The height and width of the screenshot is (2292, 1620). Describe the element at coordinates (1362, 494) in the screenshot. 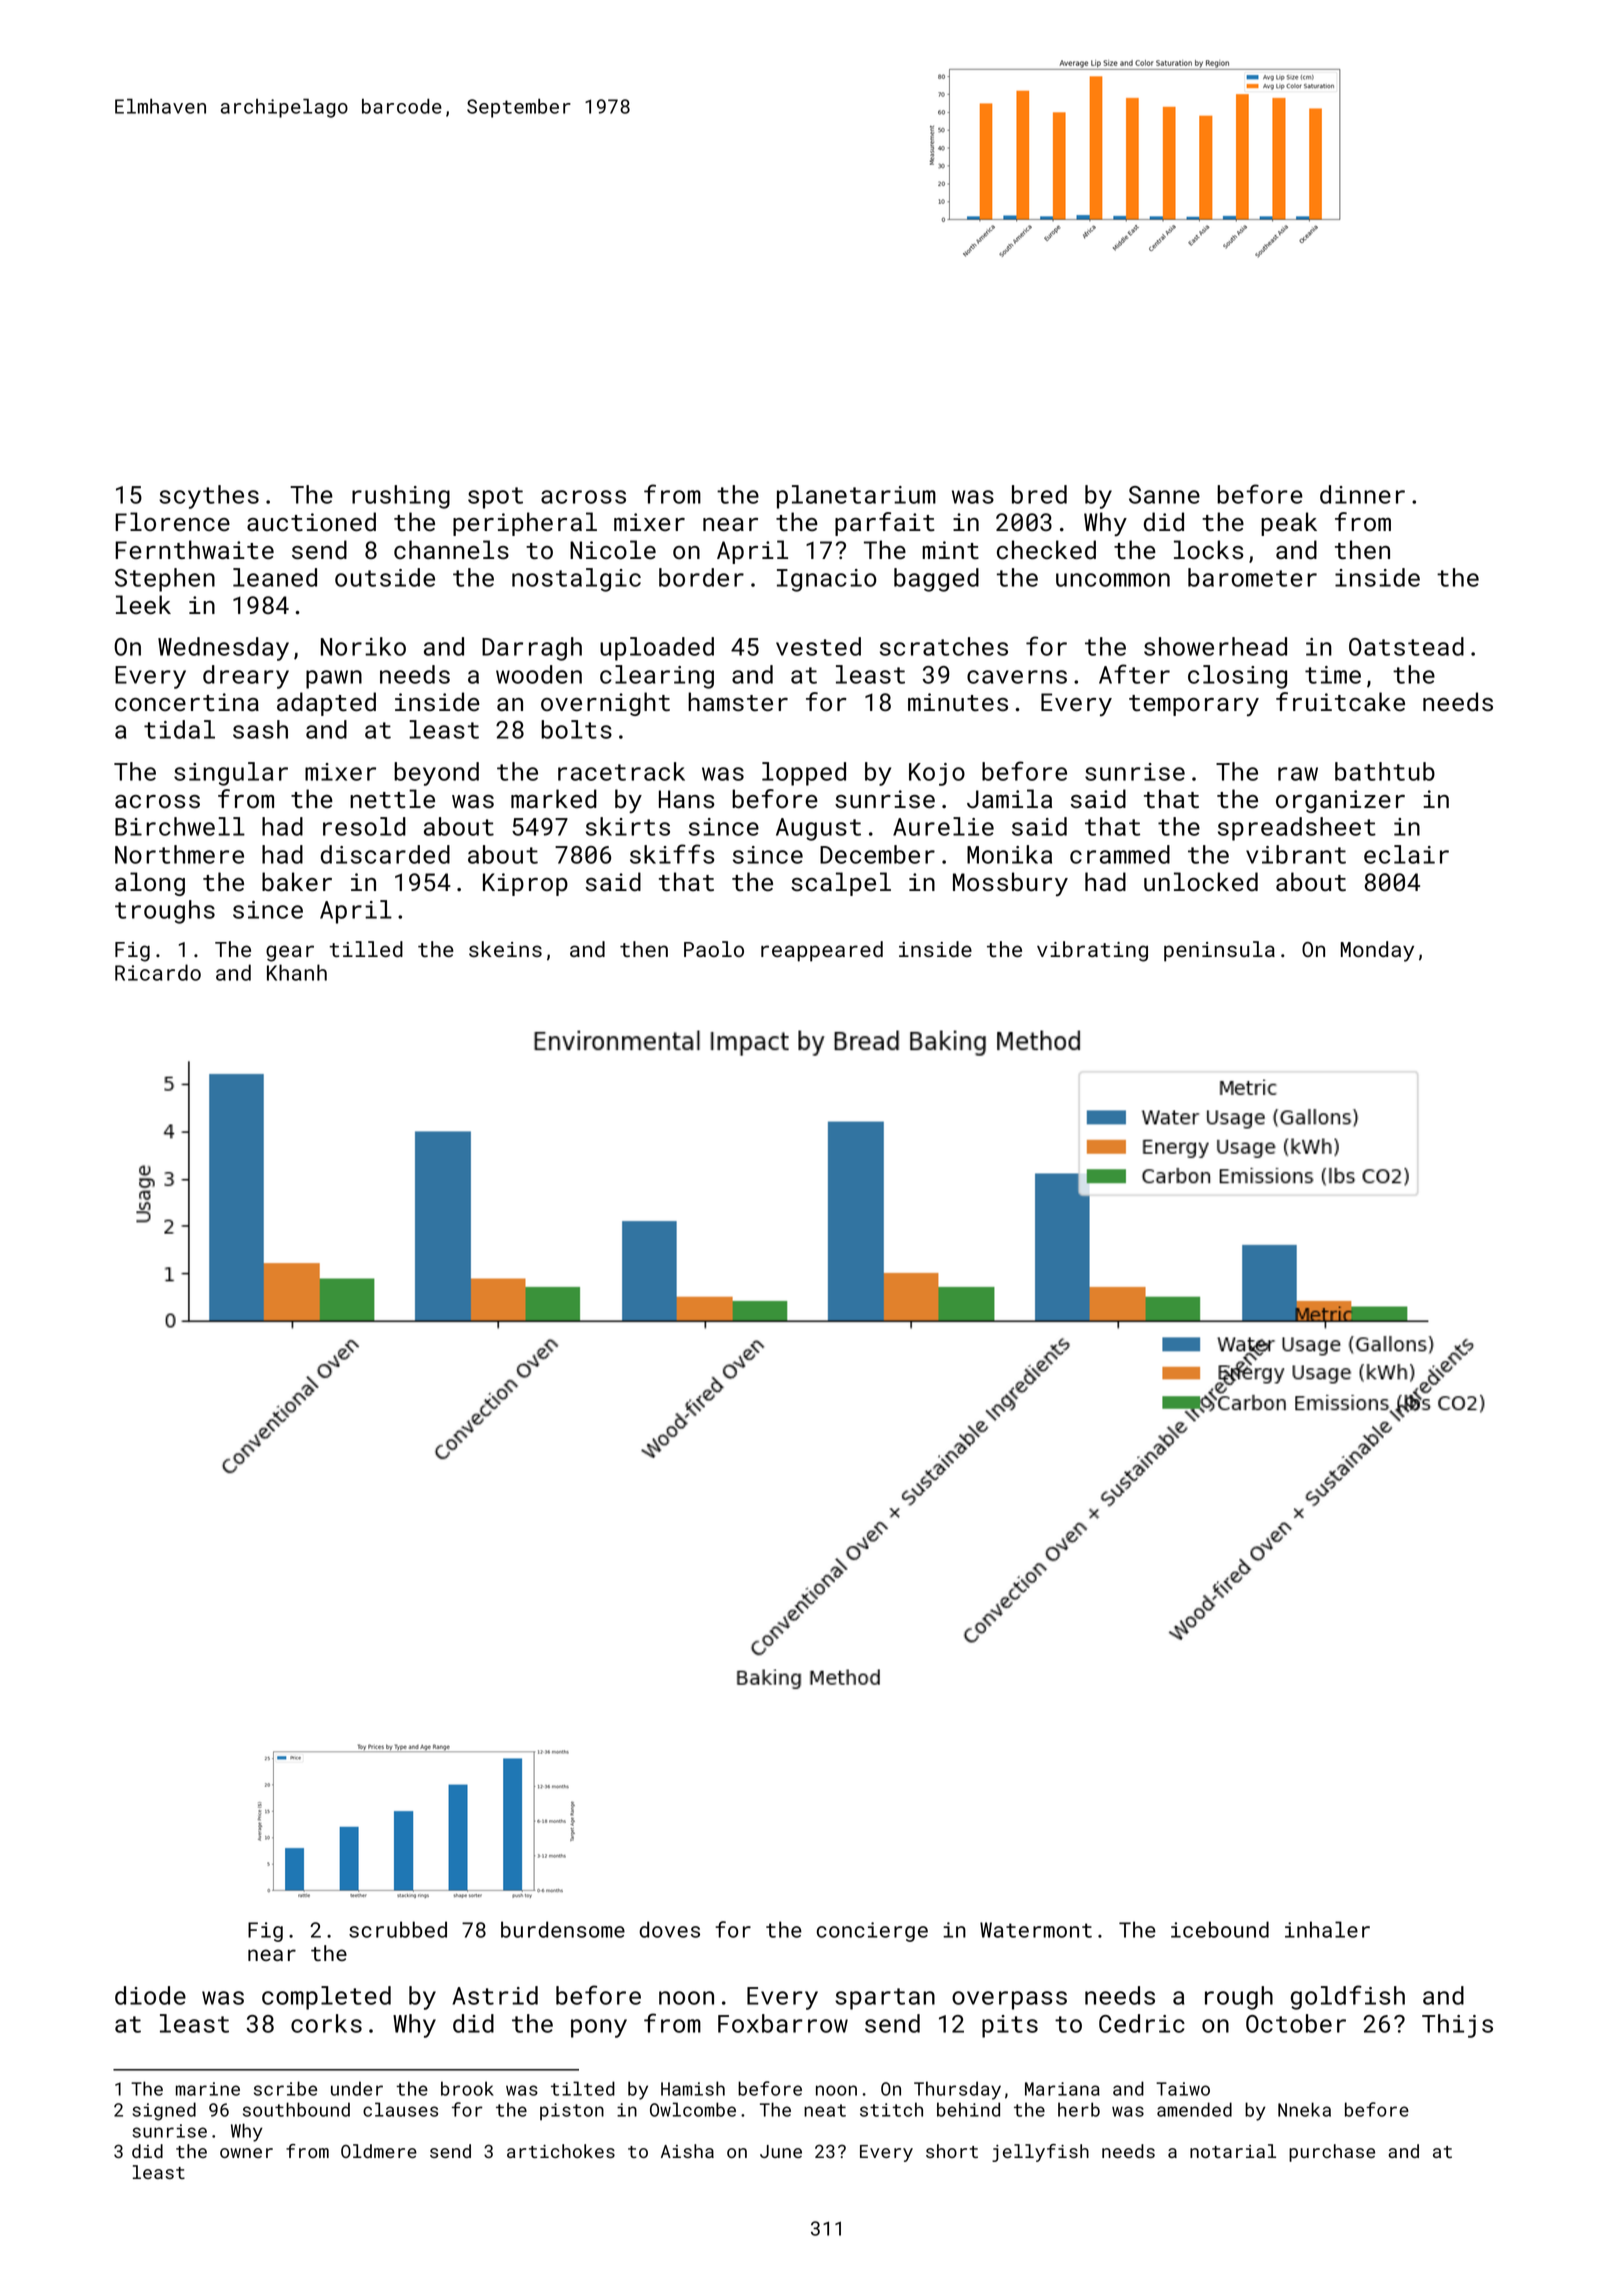

I see `dinner` at that location.
